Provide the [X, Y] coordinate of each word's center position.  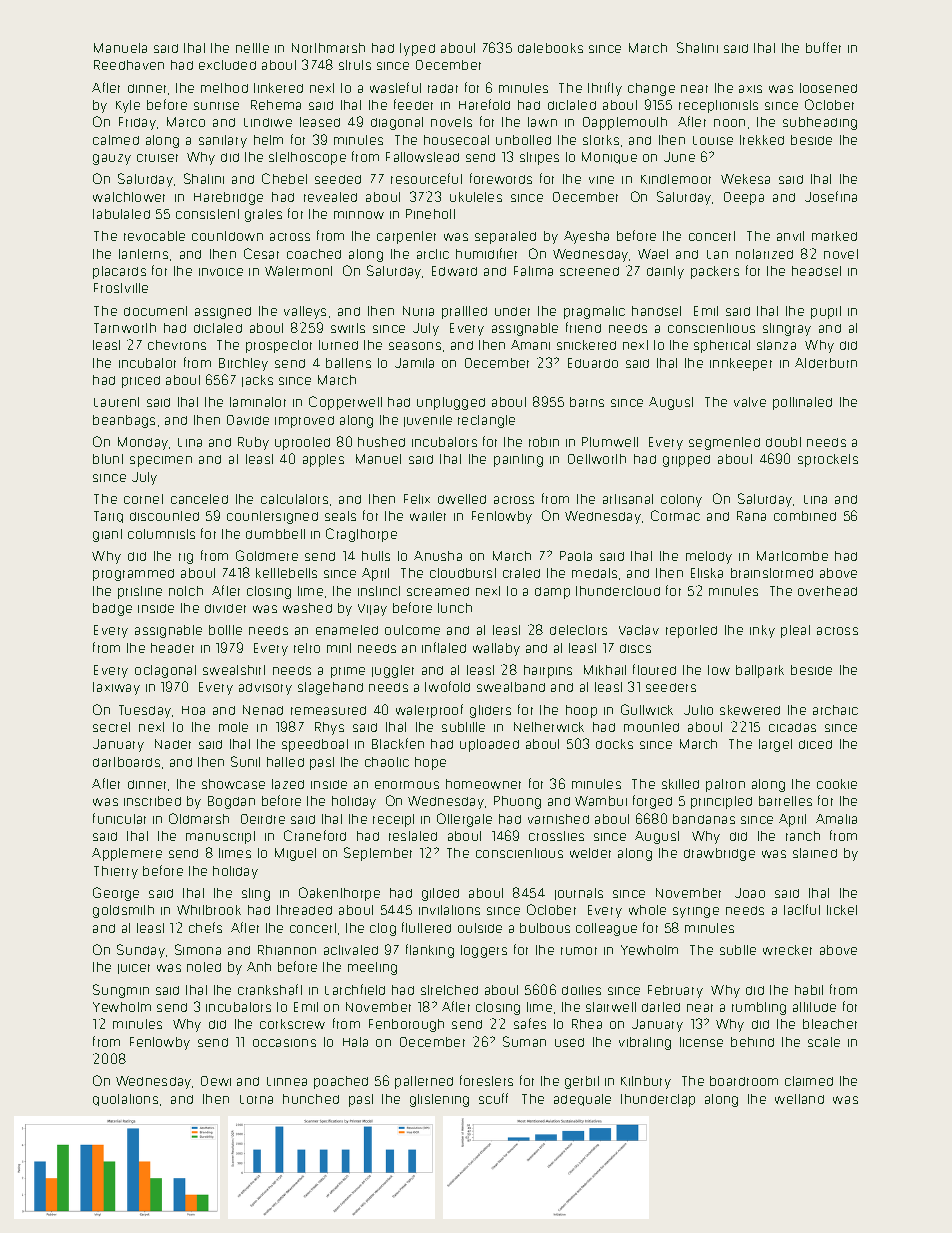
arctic [433, 254]
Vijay [372, 610]
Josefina [831, 196]
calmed [116, 140]
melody [709, 557]
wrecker [787, 950]
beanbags [124, 421]
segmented [724, 443]
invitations [449, 910]
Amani [530, 345]
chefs [205, 927]
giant [107, 535]
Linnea [287, 1081]
